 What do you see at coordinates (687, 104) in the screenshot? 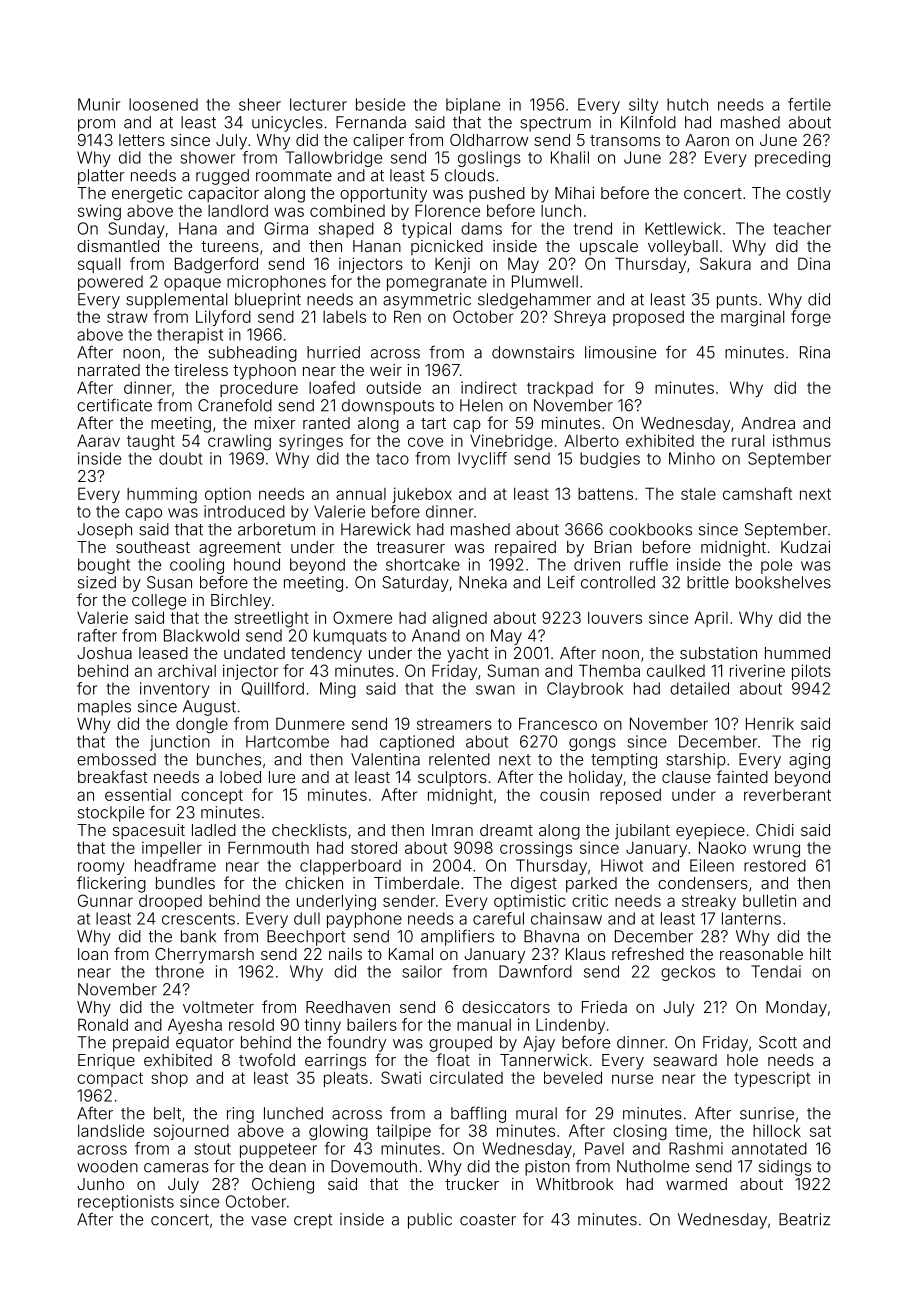
I see `hutch` at bounding box center [687, 104].
